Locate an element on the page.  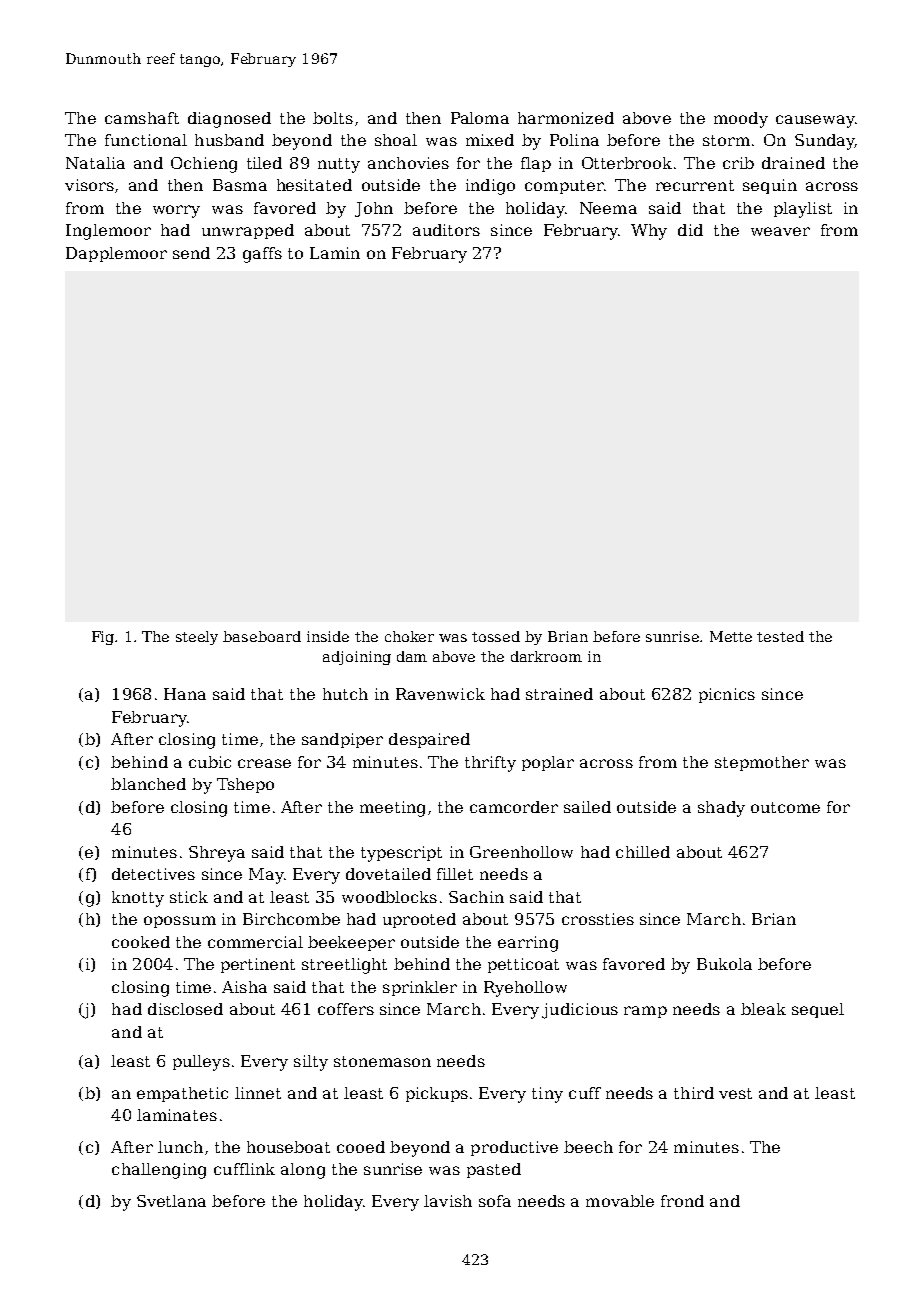
Why is located at coordinates (649, 232).
